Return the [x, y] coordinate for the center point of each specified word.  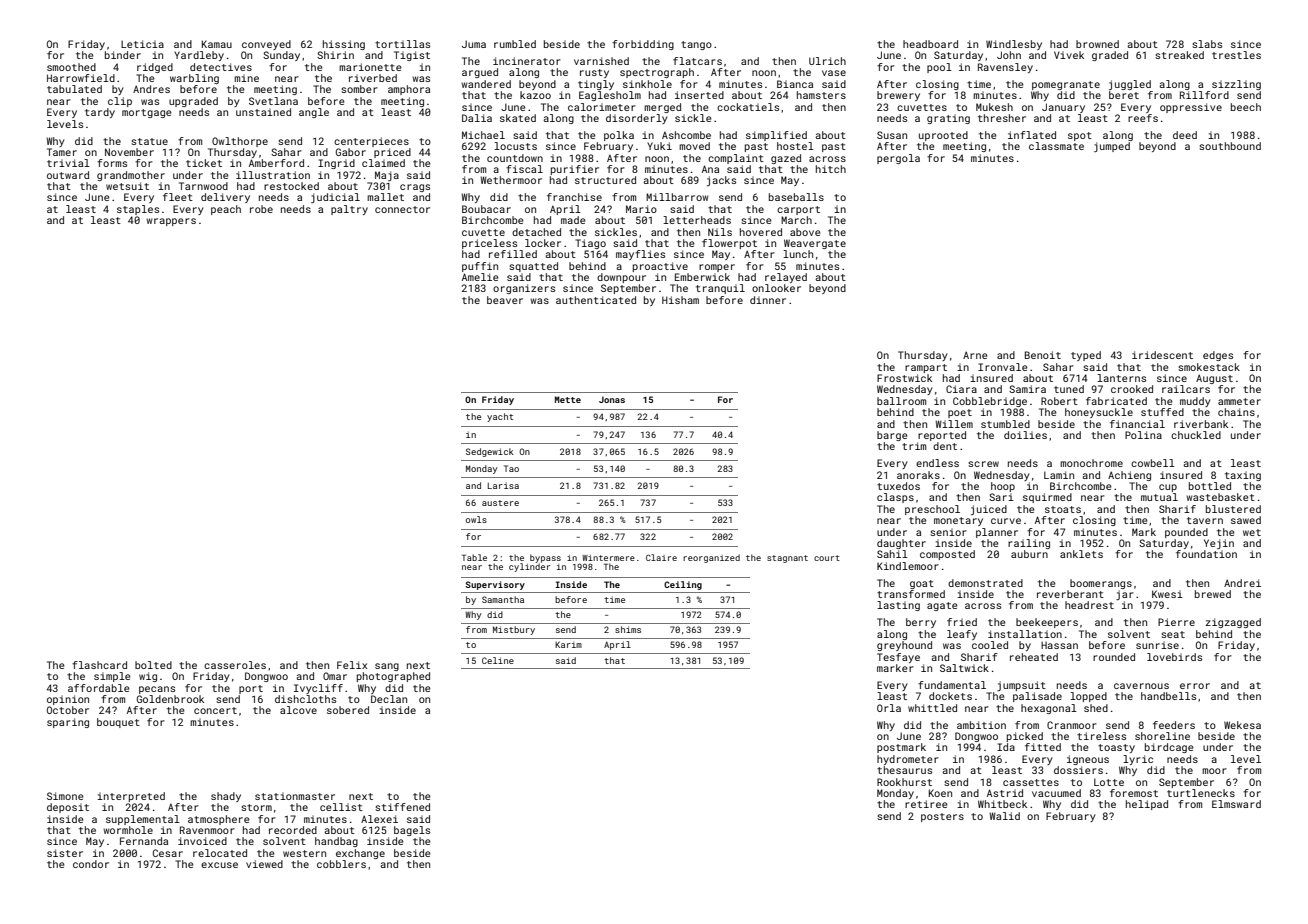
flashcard [99, 665]
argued [480, 73]
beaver [505, 300]
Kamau [217, 44]
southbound [1230, 146]
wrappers [171, 222]
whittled [932, 708]
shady [226, 797]
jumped [1112, 147]
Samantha [503, 599]
